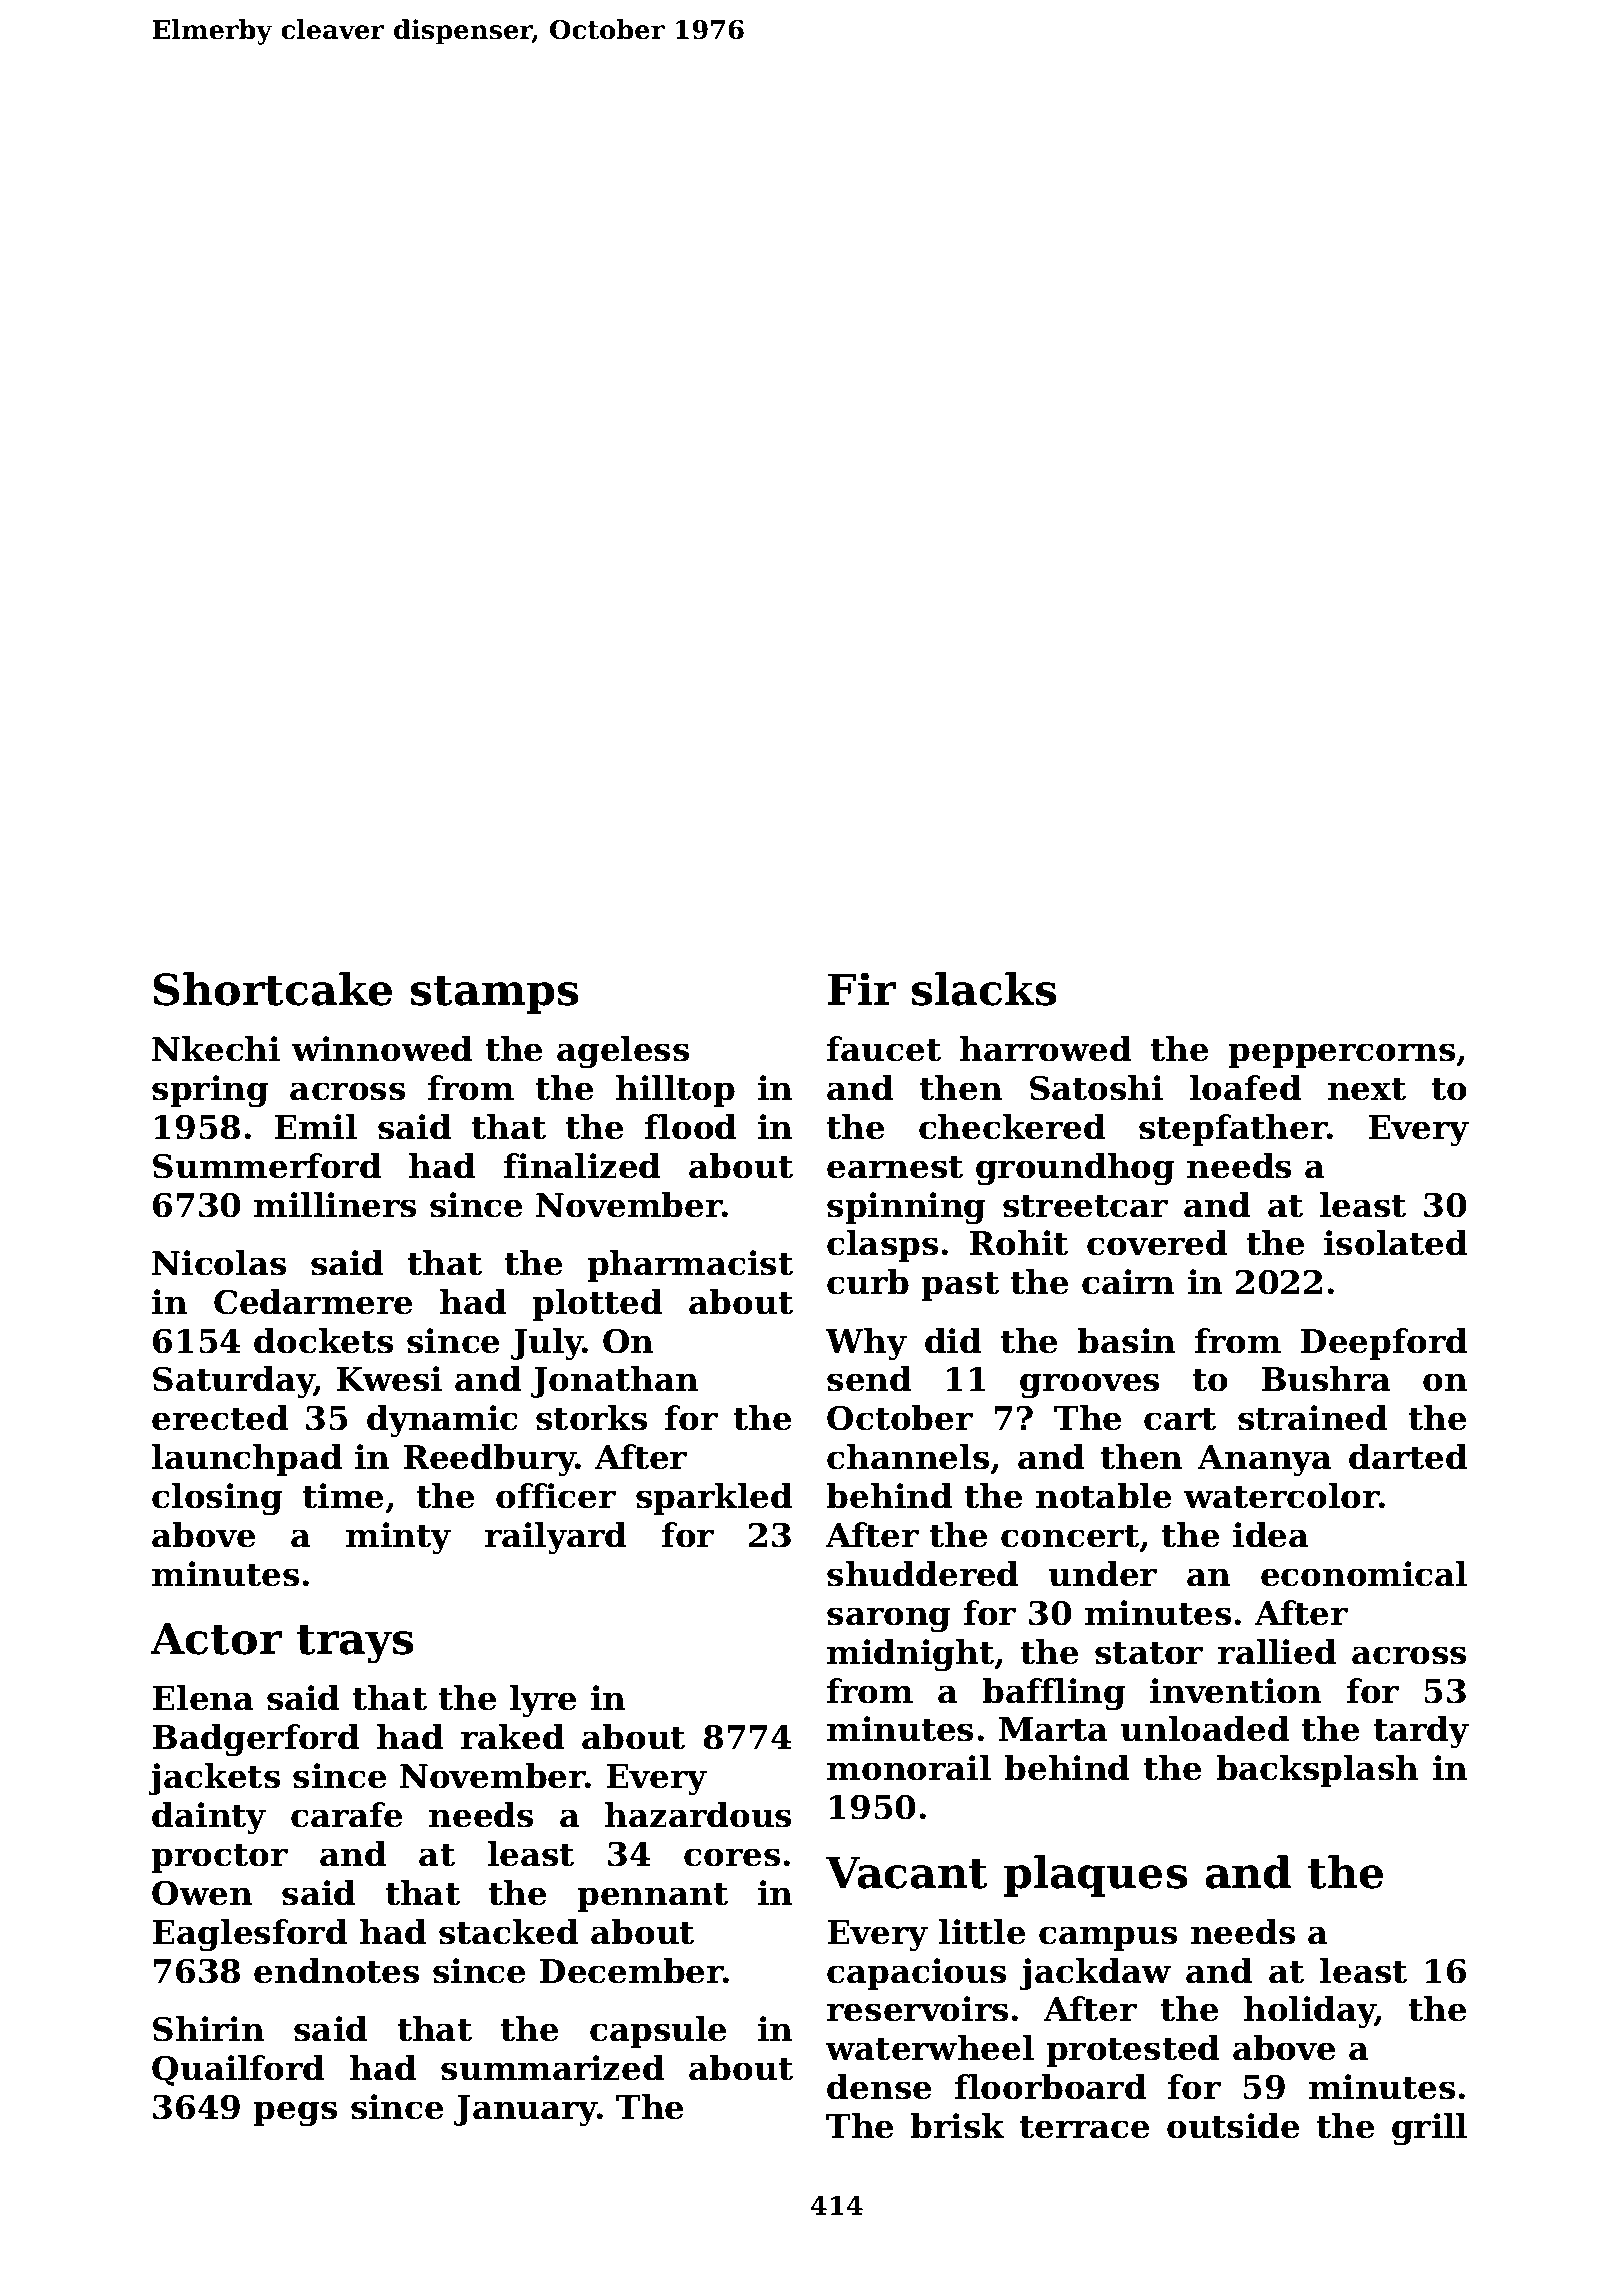  What do you see at coordinates (273, 989) in the document?
I see `Shortcake` at bounding box center [273, 989].
